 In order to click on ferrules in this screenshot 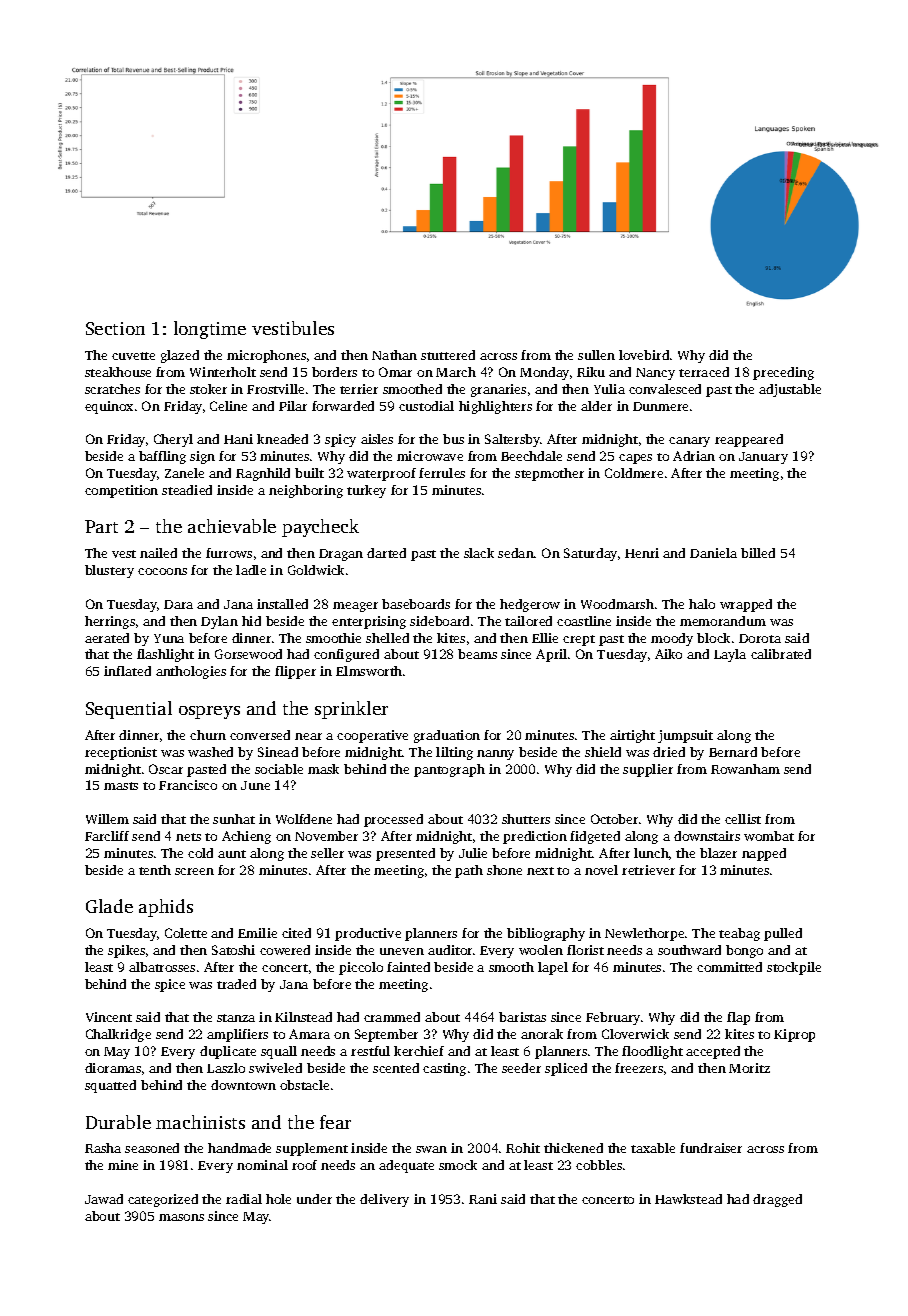, I will do `click(442, 473)`.
